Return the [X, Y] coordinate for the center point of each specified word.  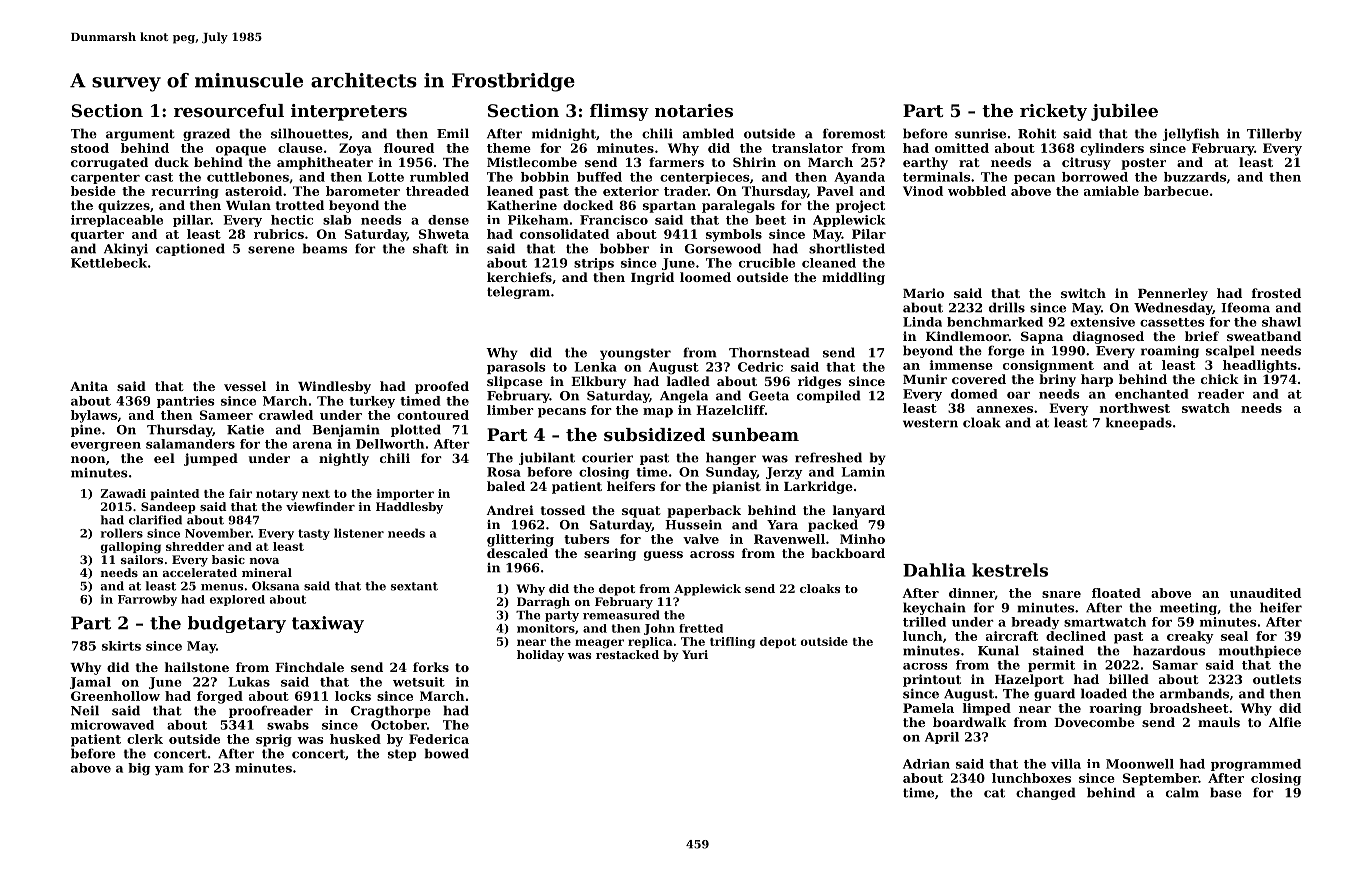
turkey [372, 402]
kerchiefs [519, 277]
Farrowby [147, 600]
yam [169, 770]
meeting [1188, 609]
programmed [1256, 765]
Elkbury [598, 382]
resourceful [229, 110]
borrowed [1095, 177]
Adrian [926, 764]
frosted [1276, 293]
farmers [676, 162]
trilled [924, 622]
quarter [97, 236]
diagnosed [1108, 337]
